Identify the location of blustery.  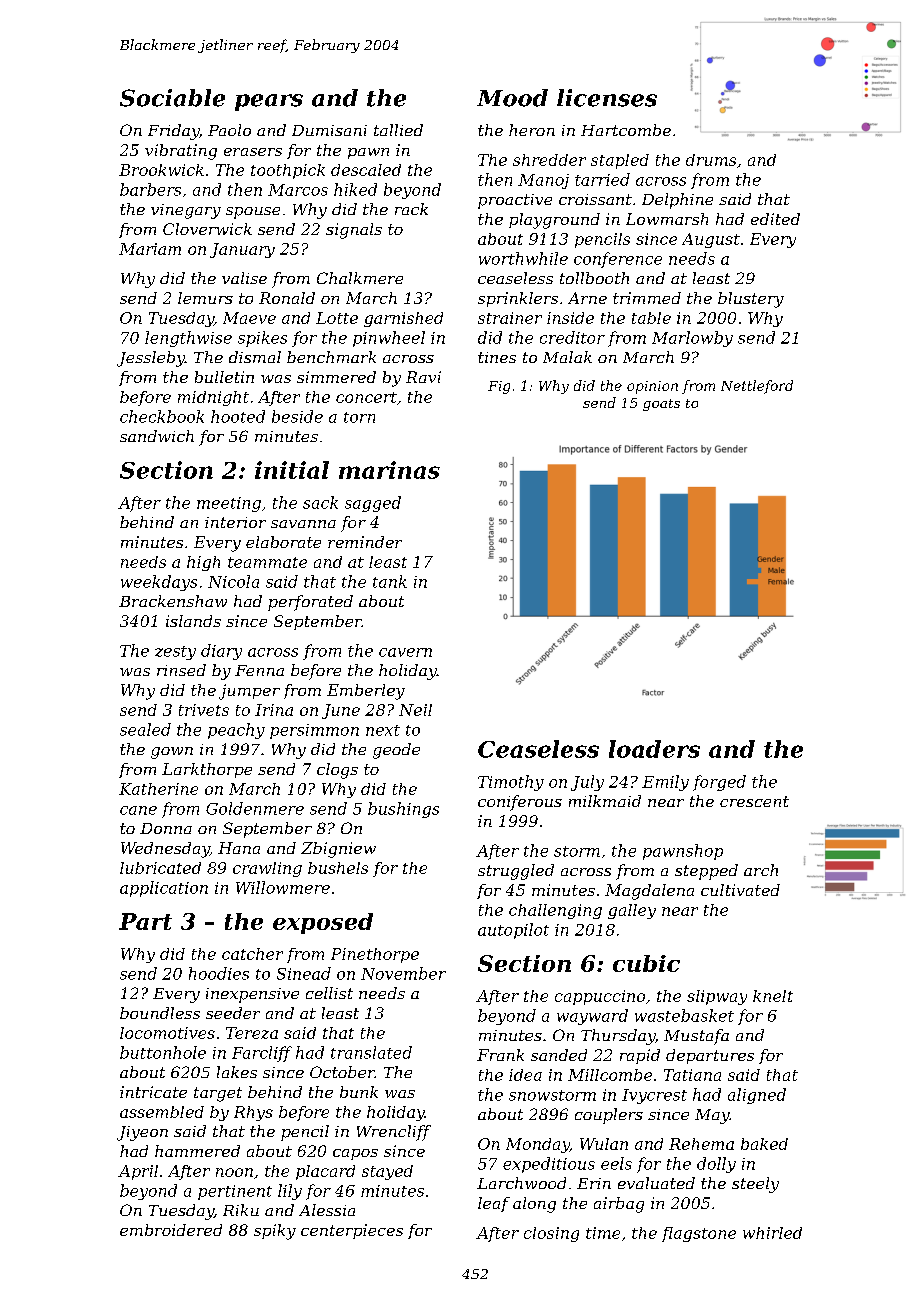
(751, 300).
